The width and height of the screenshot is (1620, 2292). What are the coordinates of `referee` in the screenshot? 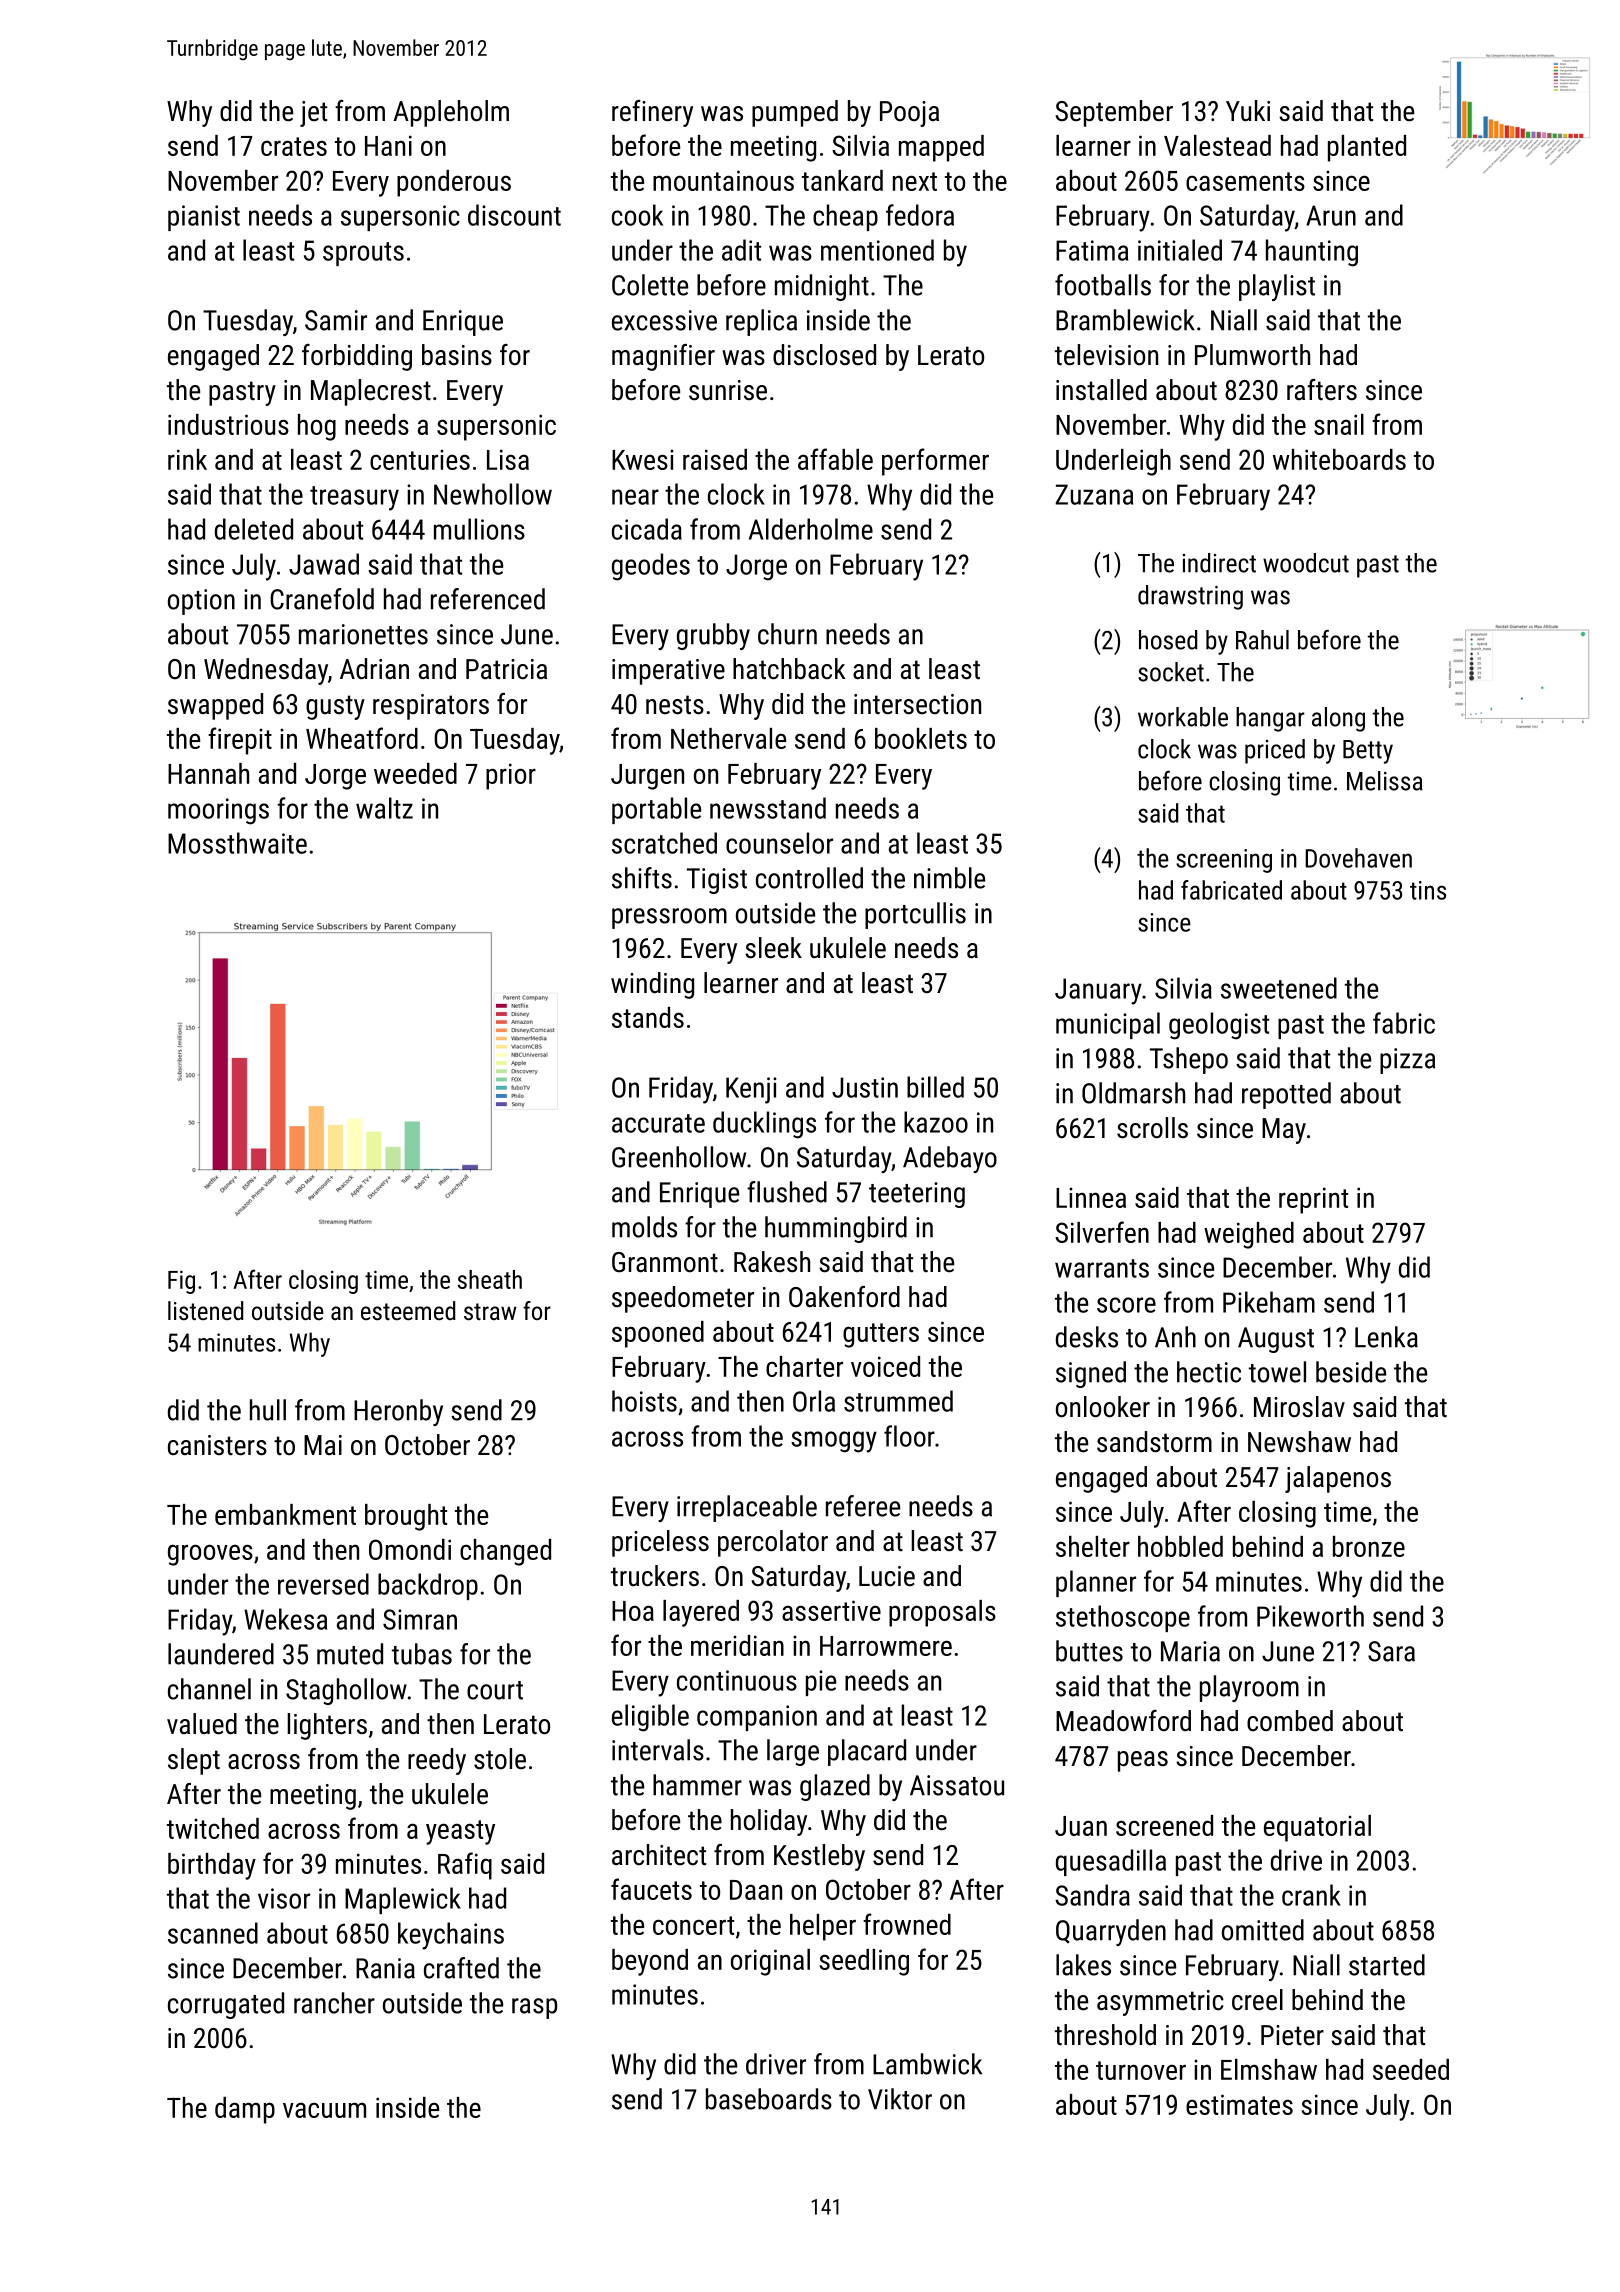 It's located at (863, 1506).
